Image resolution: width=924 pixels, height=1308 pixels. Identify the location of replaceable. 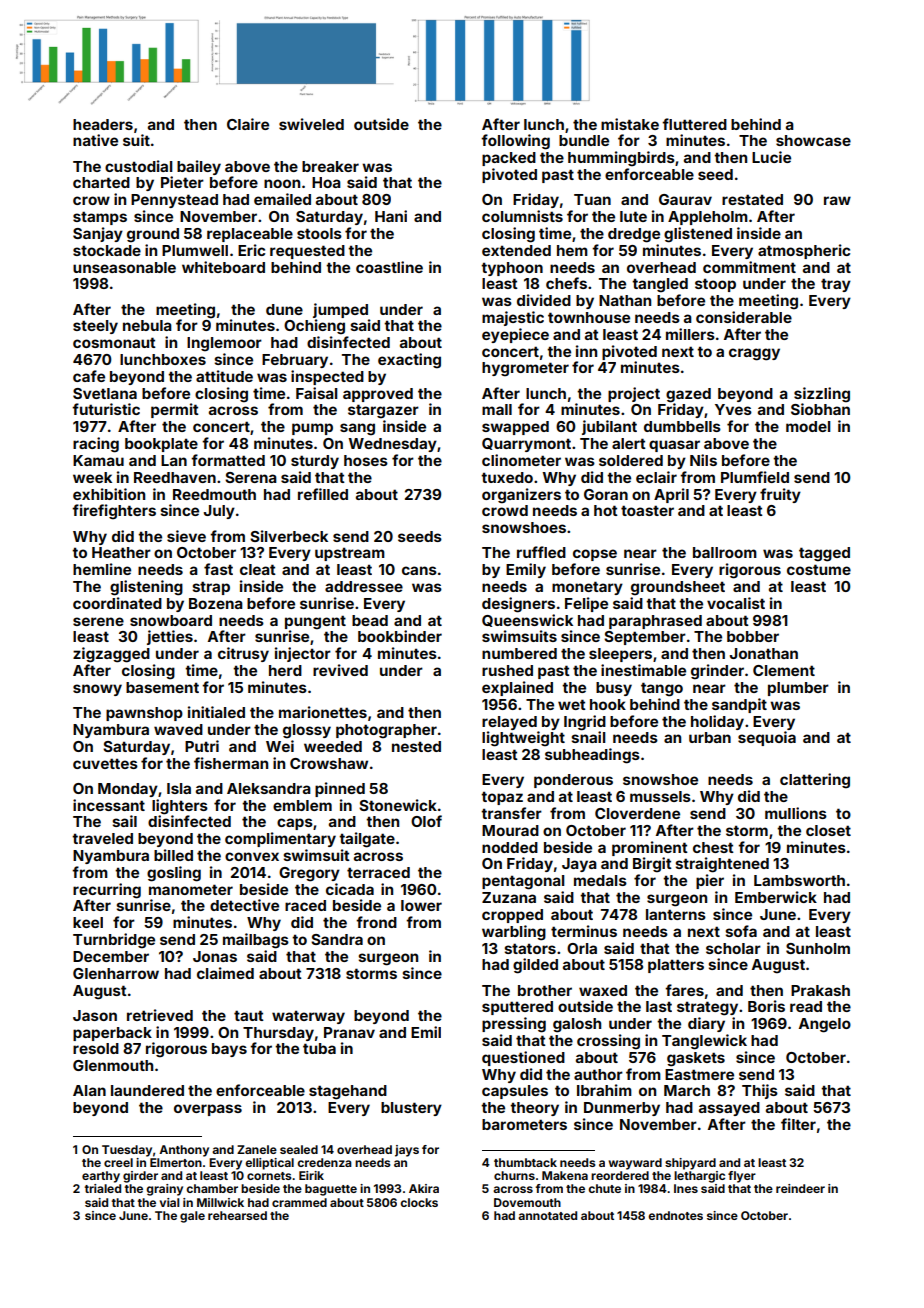
(250, 235).
